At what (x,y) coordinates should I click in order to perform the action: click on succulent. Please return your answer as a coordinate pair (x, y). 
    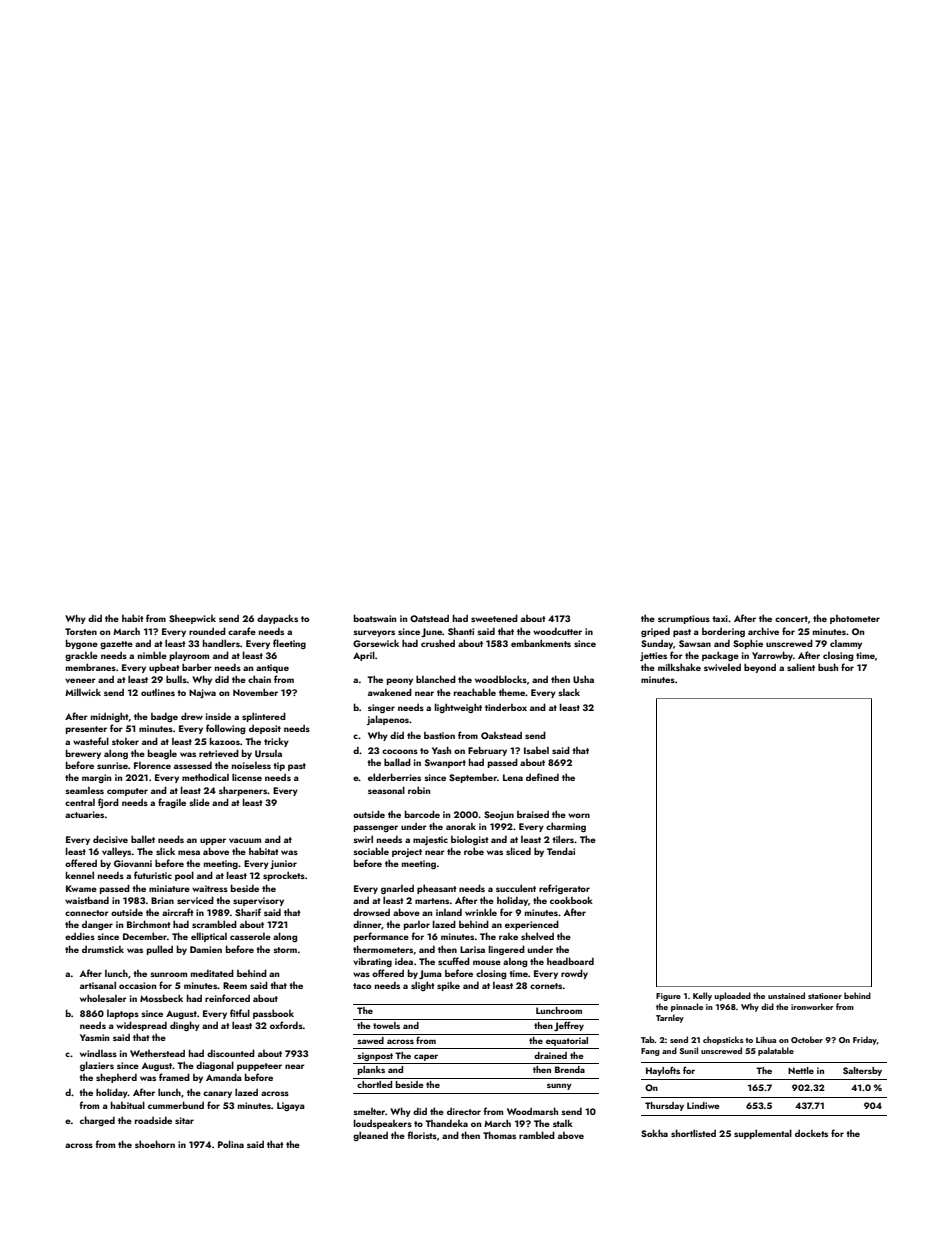
    Looking at the image, I should click on (516, 888).
